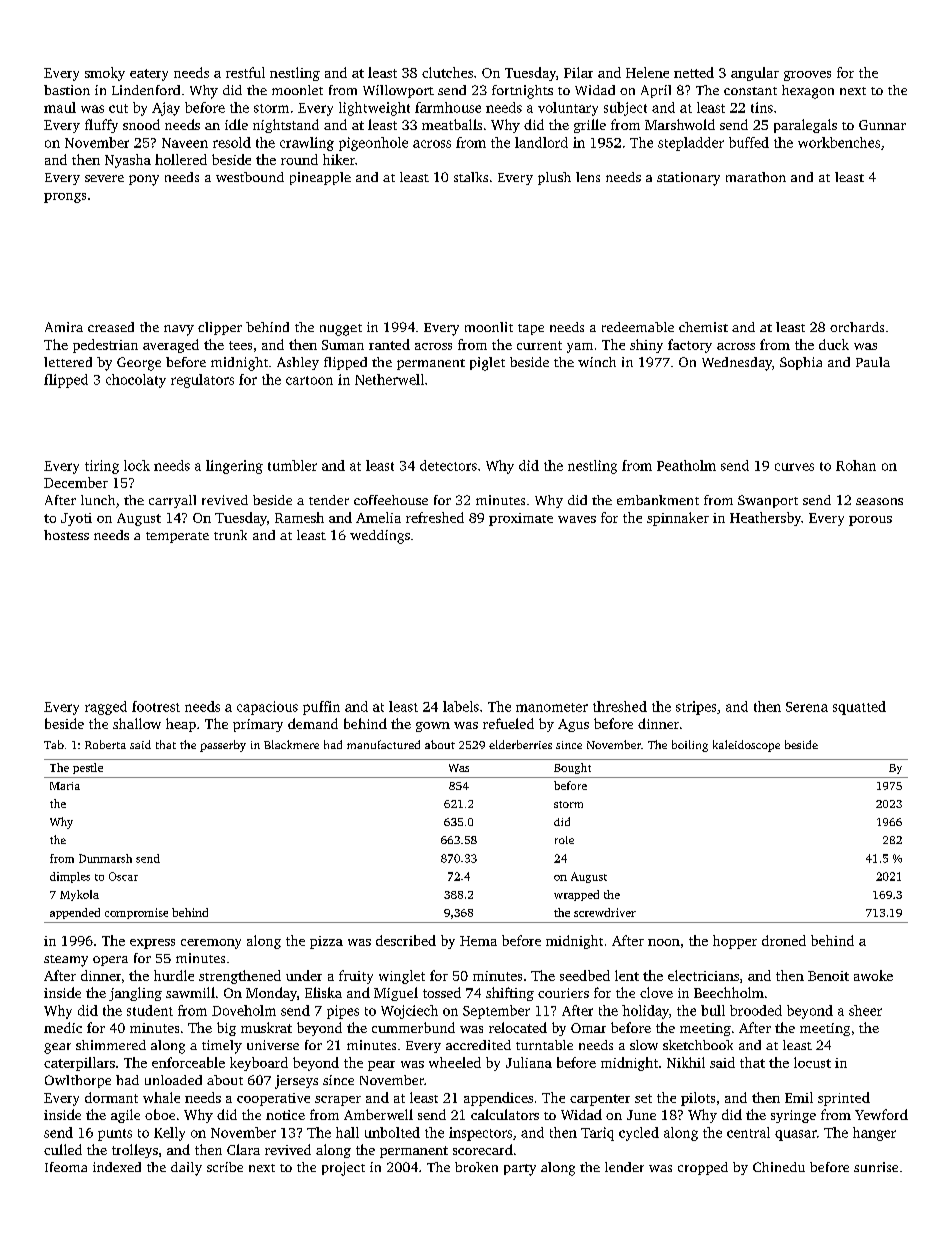 Image resolution: width=952 pixels, height=1233 pixels. What do you see at coordinates (461, 706) in the screenshot?
I see `labels` at bounding box center [461, 706].
